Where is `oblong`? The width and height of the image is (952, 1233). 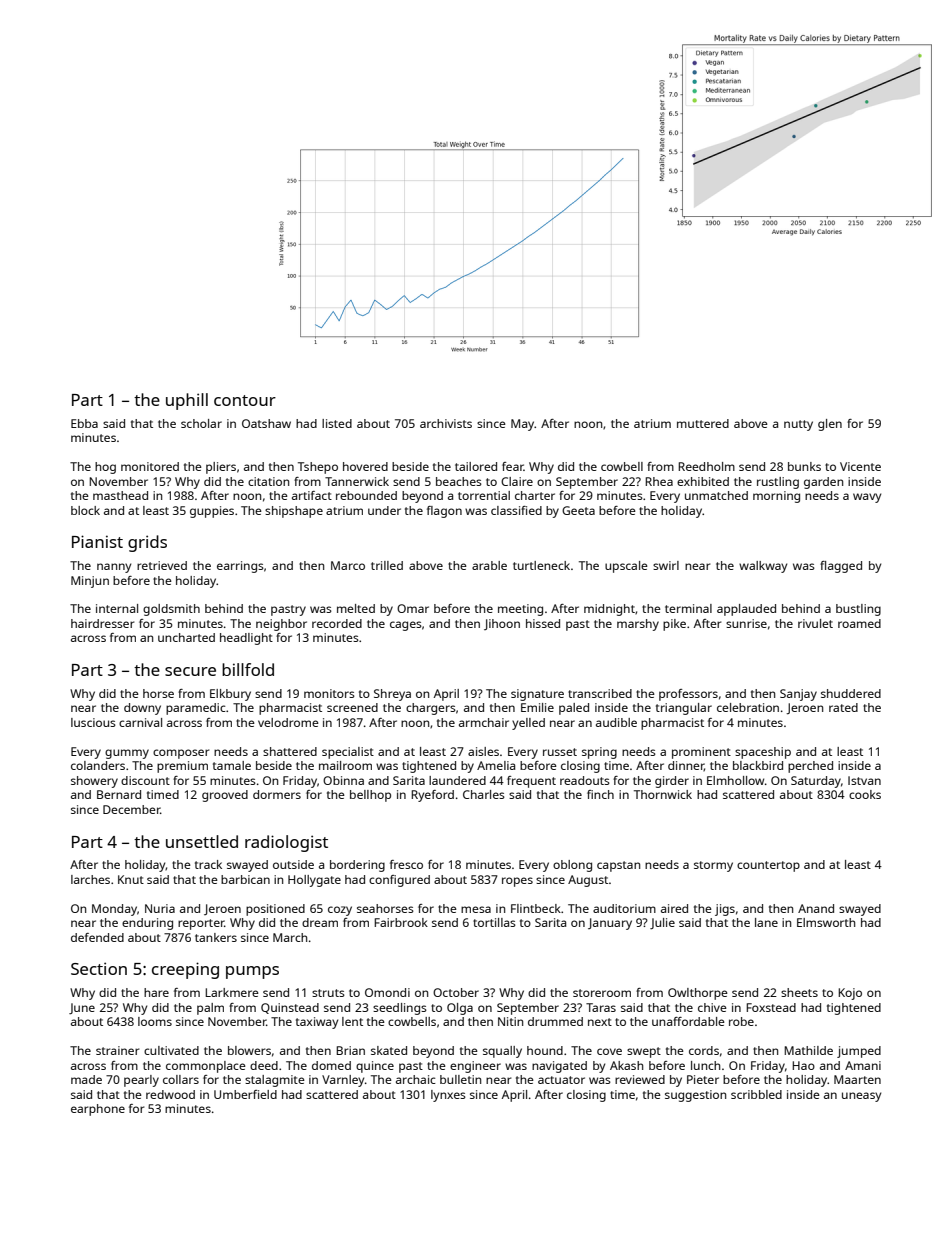
oblong is located at coordinates (572, 866).
